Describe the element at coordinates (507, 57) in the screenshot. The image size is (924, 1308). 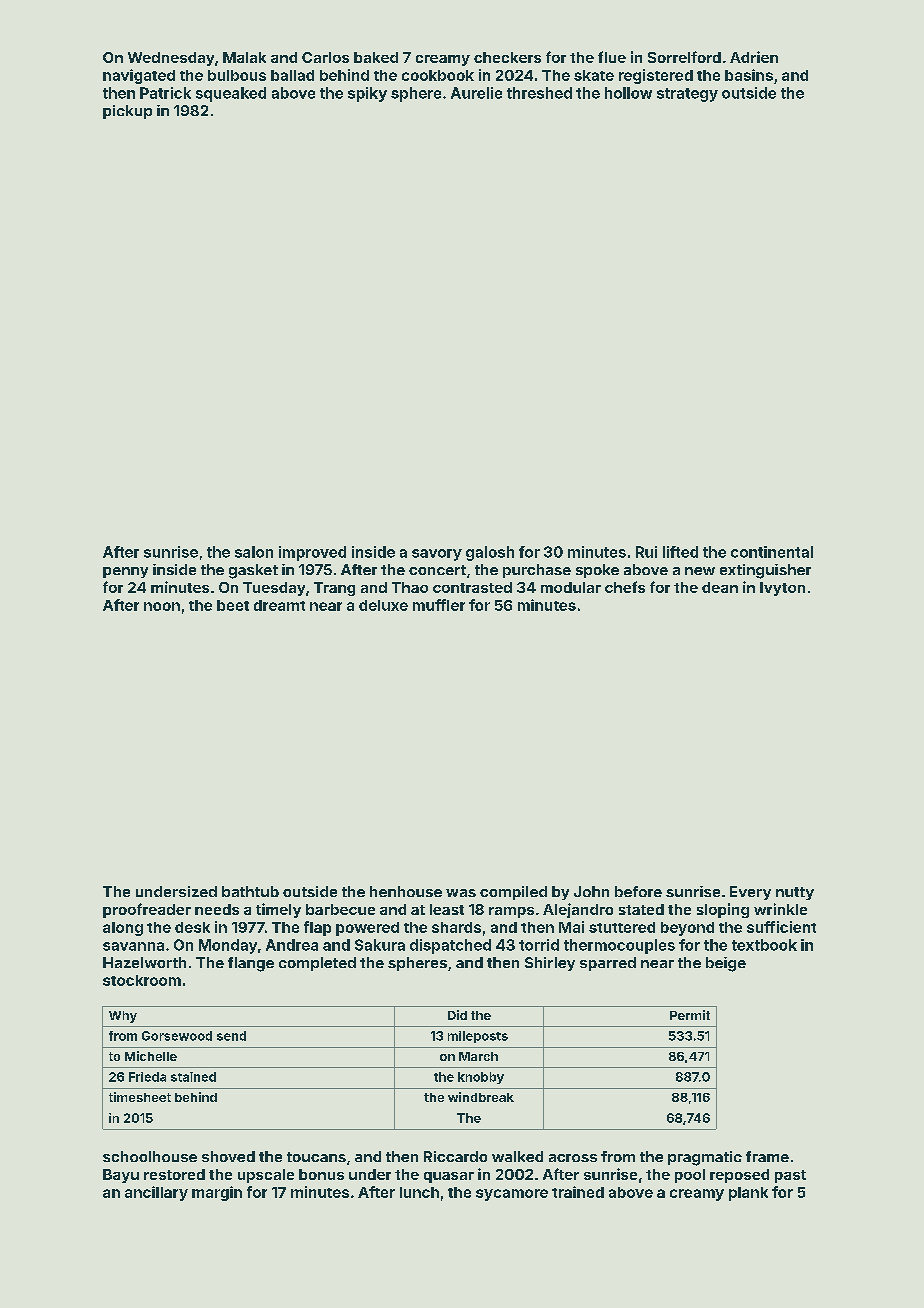
I see `checkers` at that location.
